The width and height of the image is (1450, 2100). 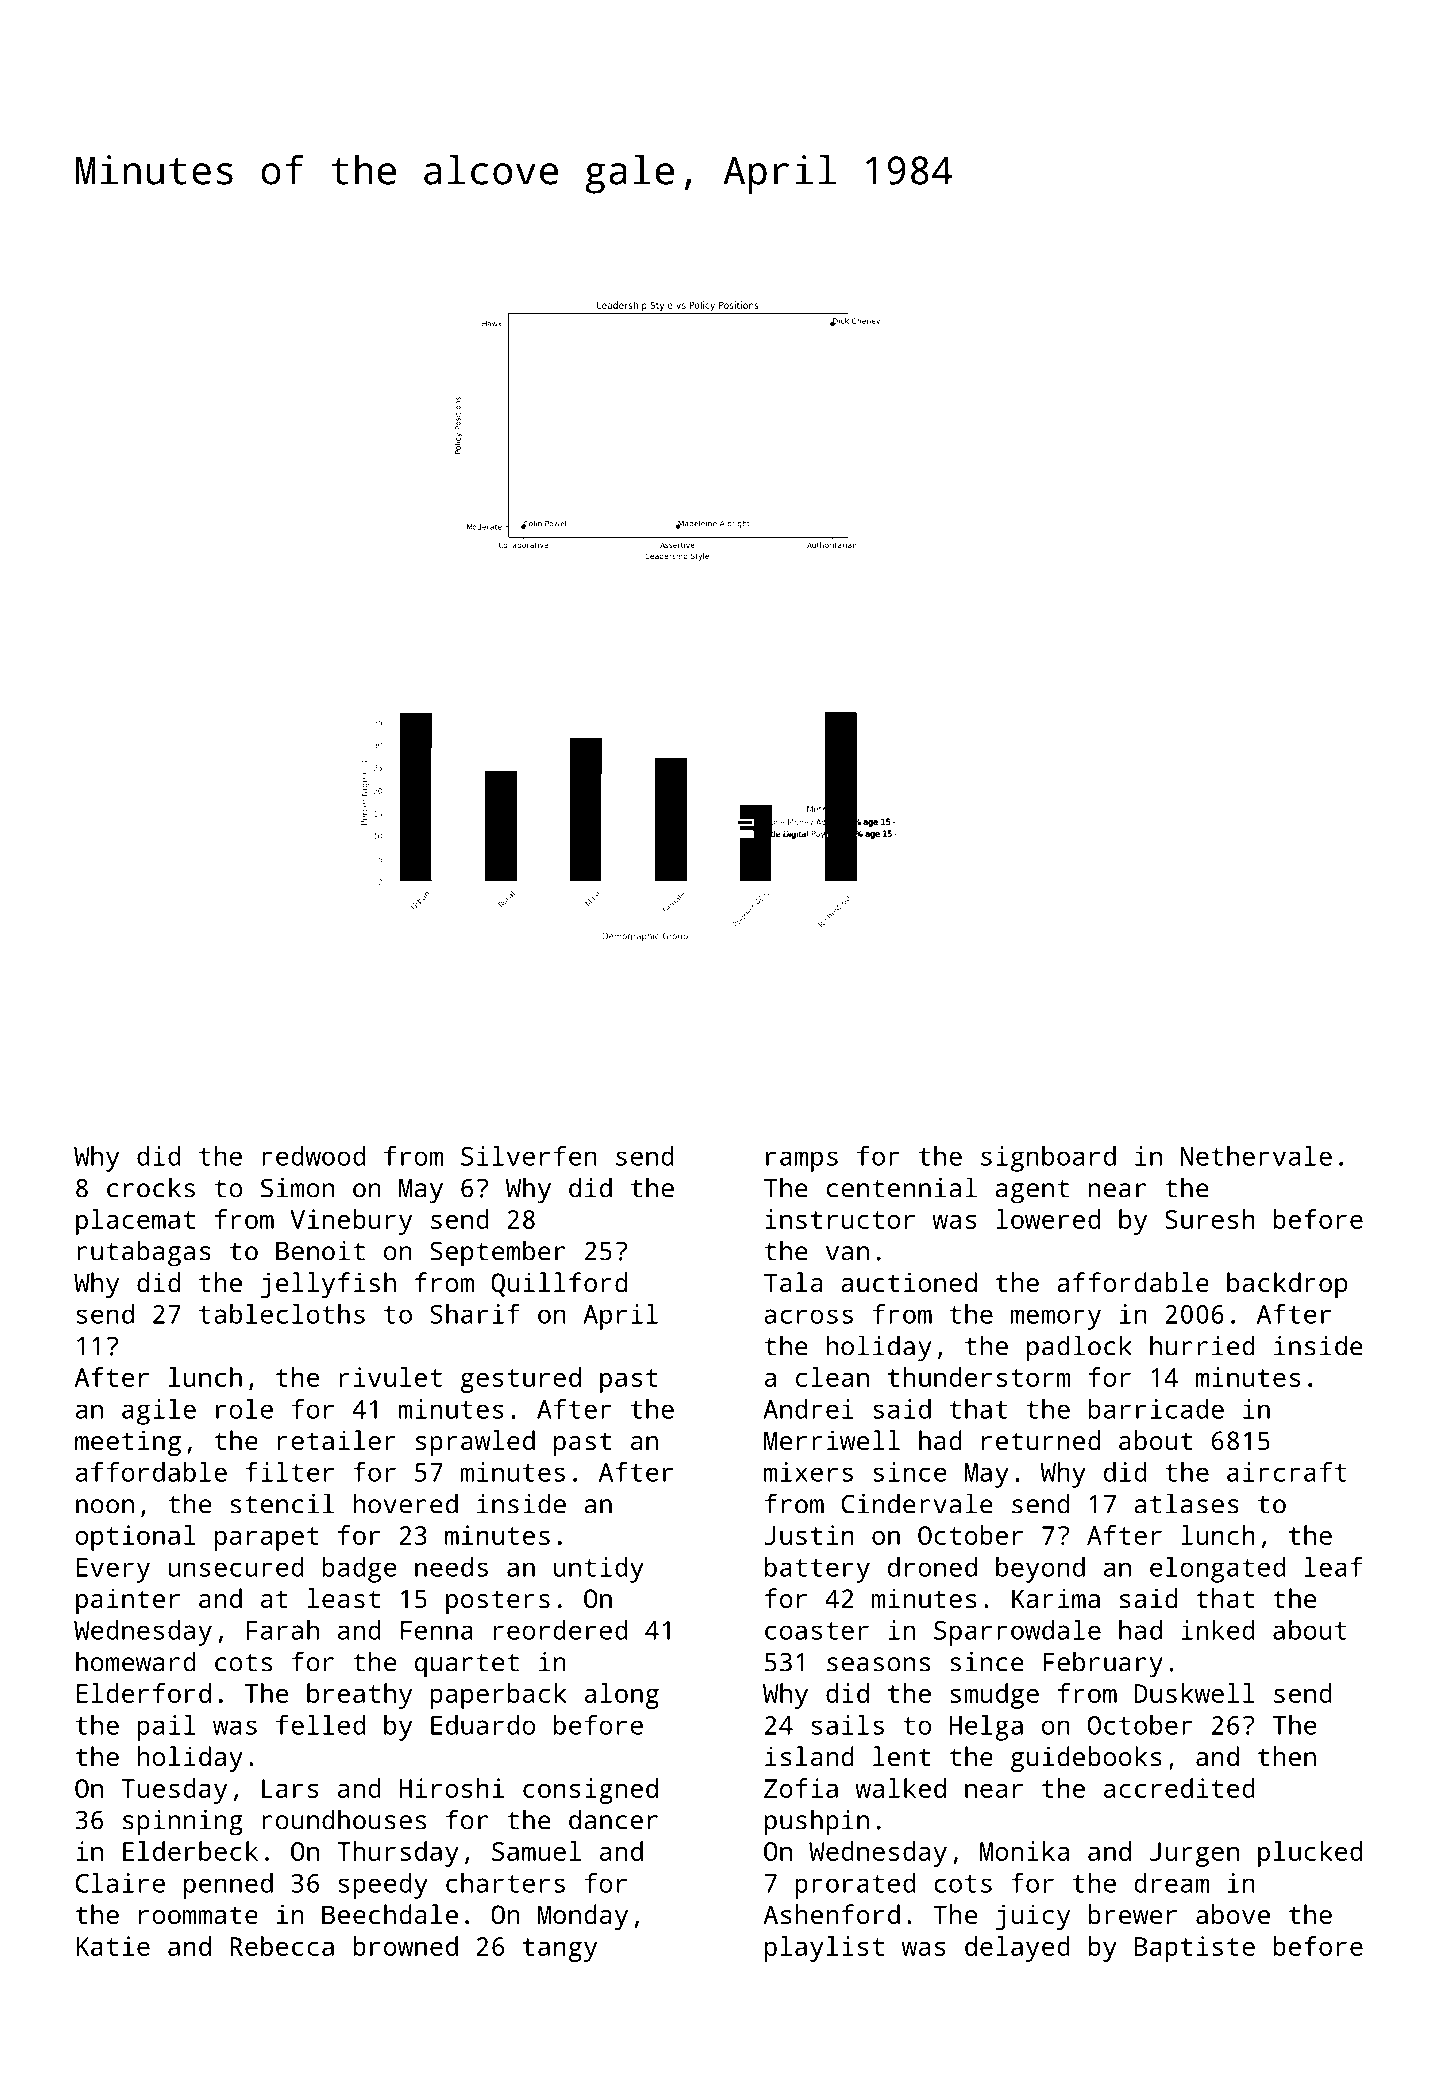 I want to click on leaf, so click(x=1334, y=1567).
